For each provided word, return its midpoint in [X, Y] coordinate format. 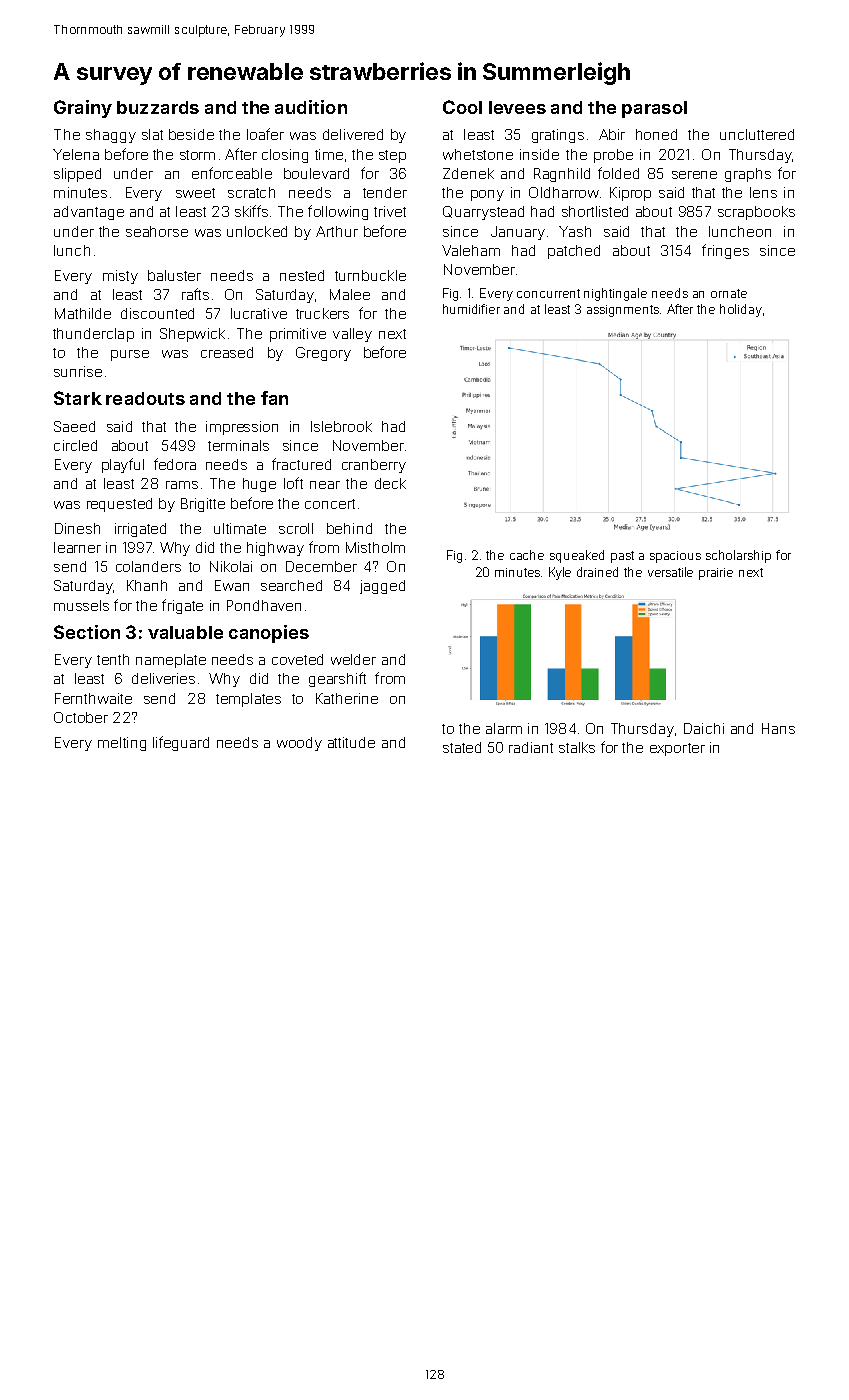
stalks [577, 747]
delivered [353, 134]
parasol [654, 109]
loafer [265, 134]
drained [597, 572]
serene [694, 175]
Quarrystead [483, 213]
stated [462, 747]
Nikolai [231, 566]
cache [527, 555]
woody [299, 744]
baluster [174, 275]
